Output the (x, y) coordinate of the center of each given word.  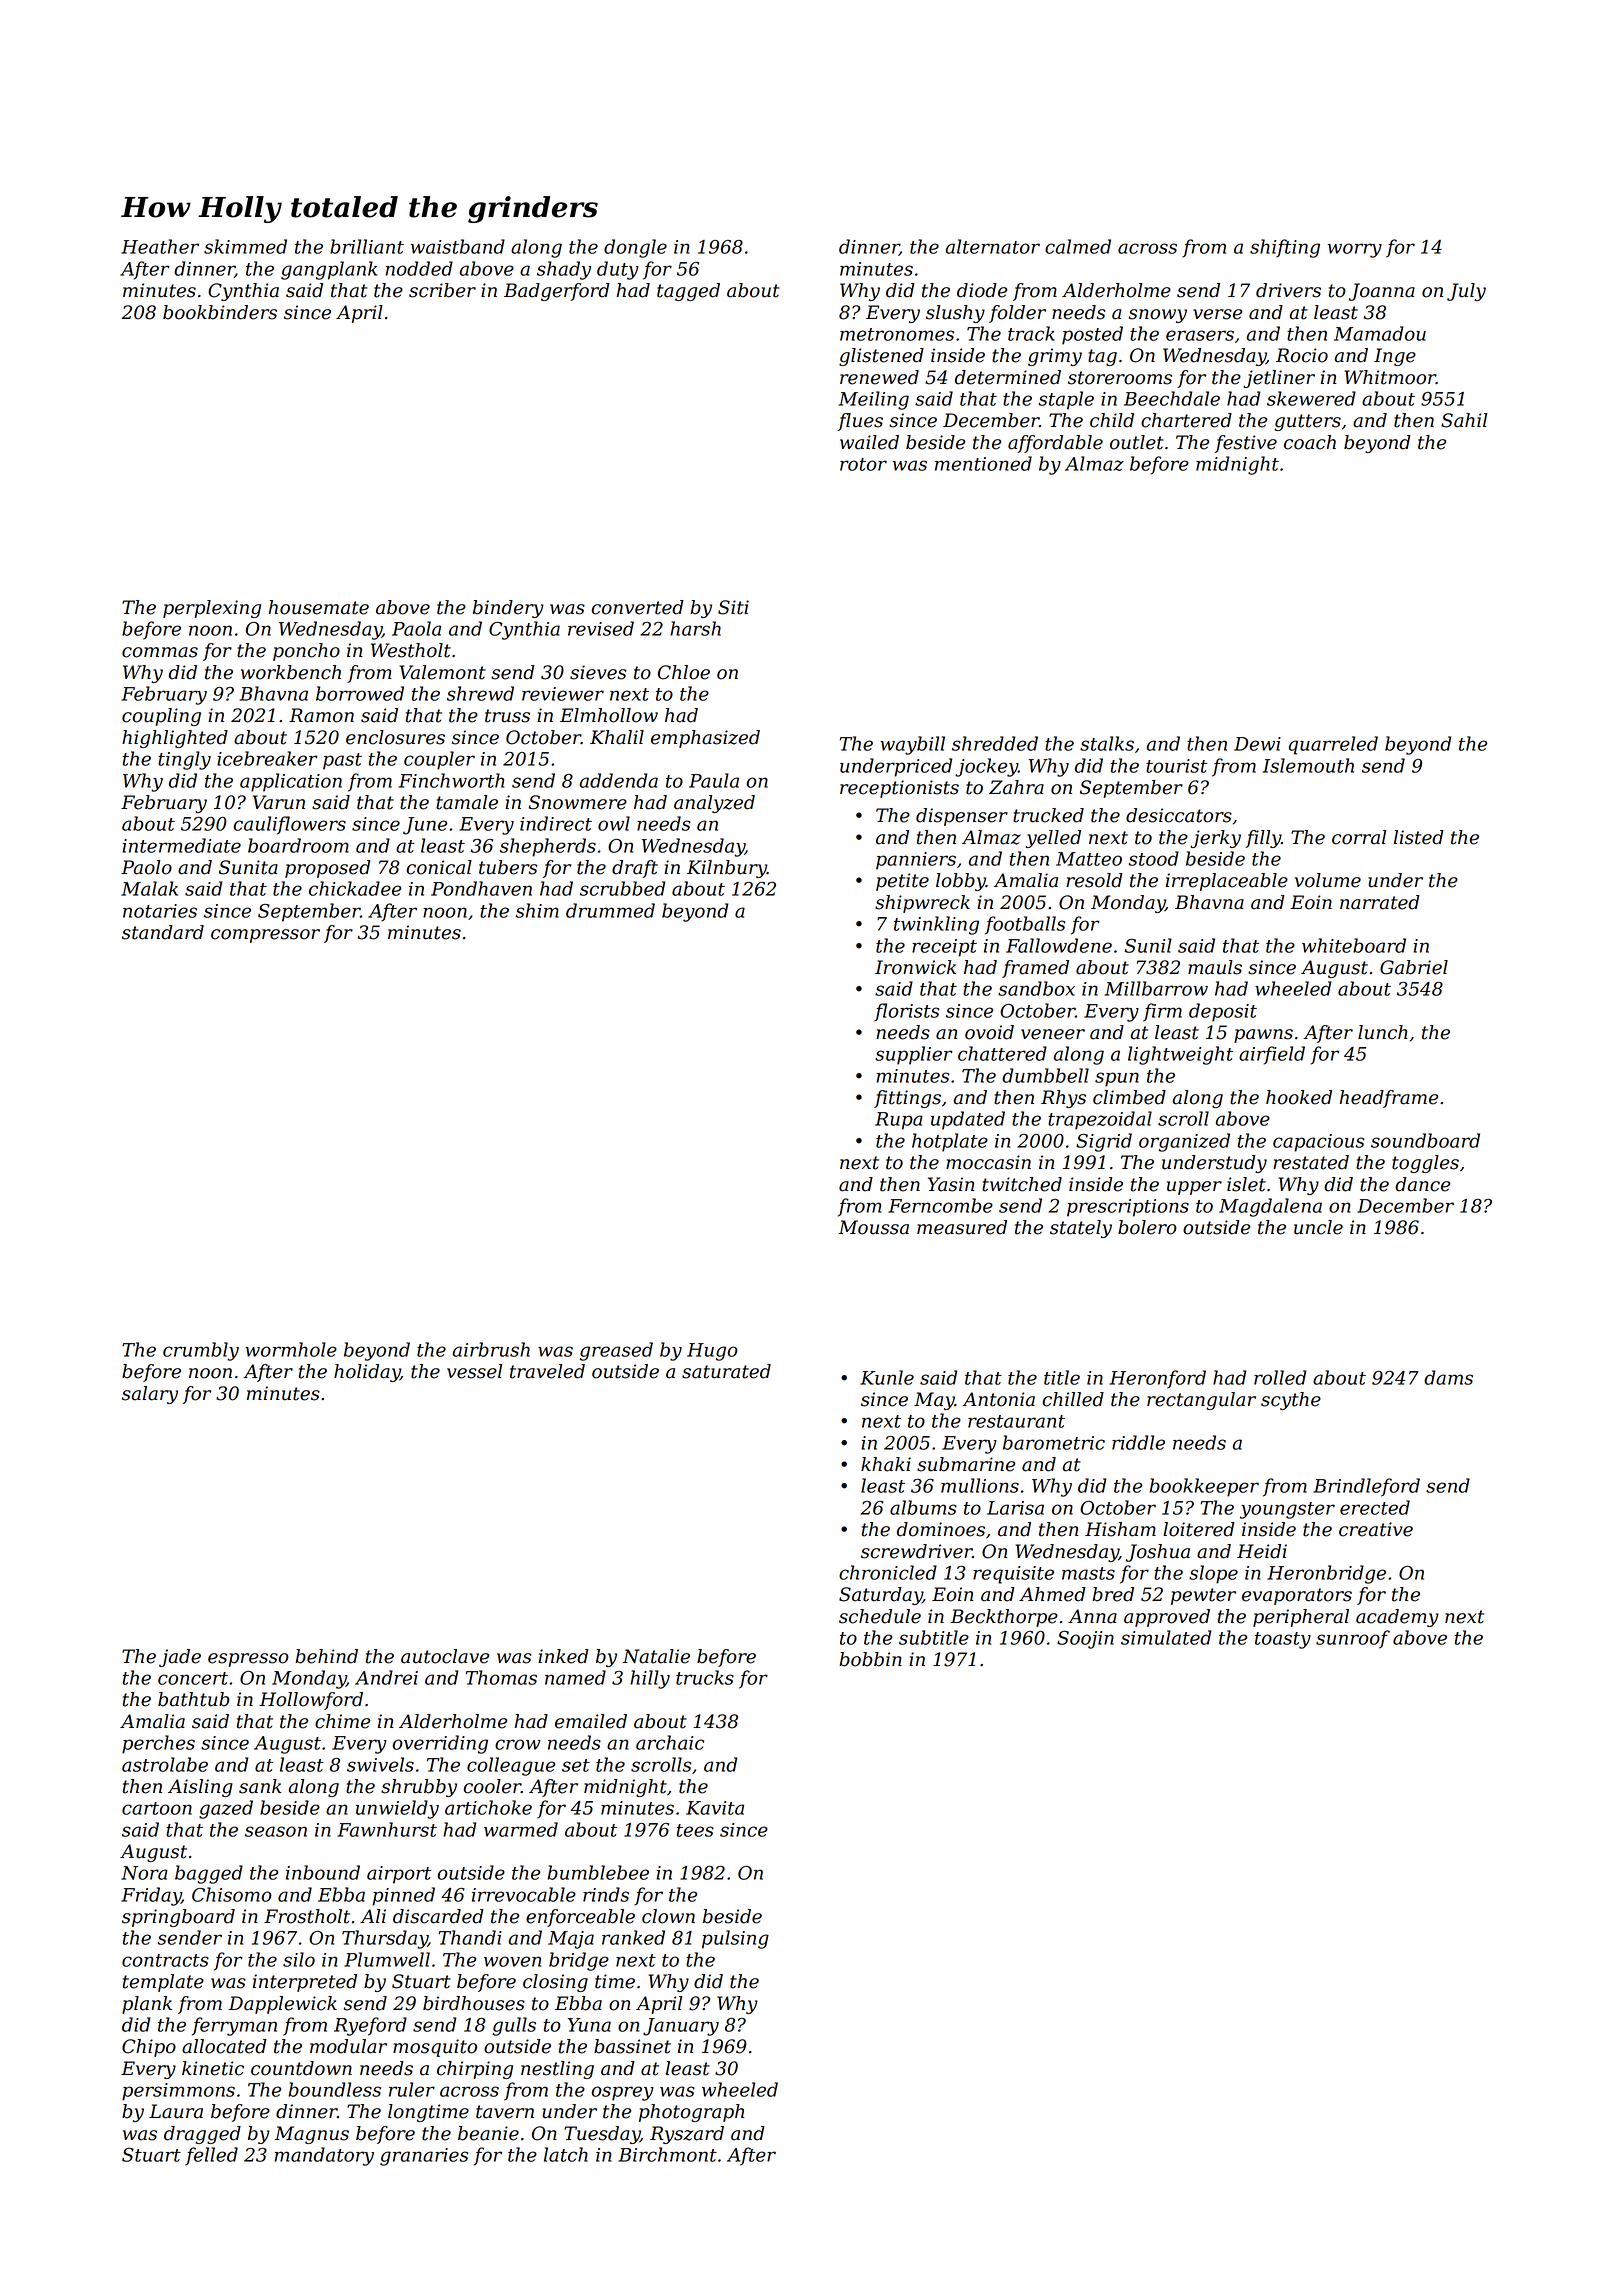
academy (1397, 1618)
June (425, 826)
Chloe (684, 672)
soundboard (1425, 1140)
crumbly (201, 1351)
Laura (176, 2111)
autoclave (445, 1656)
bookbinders (220, 312)
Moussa (873, 1227)
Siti (733, 607)
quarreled (1333, 745)
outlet (1137, 442)
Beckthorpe (1004, 1618)
